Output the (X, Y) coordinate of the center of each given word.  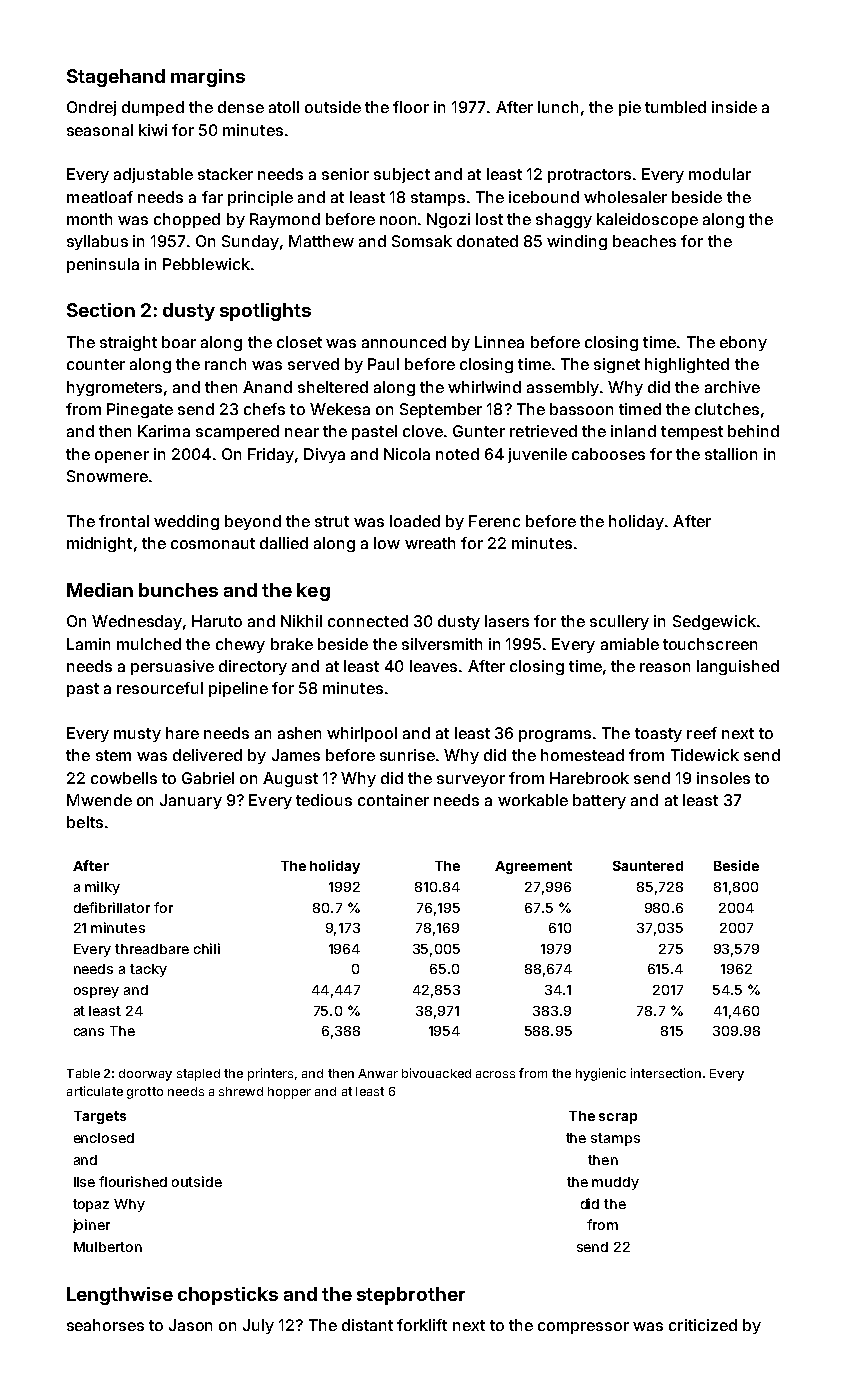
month (89, 219)
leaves (433, 666)
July (258, 1326)
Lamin (88, 644)
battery (599, 801)
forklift (422, 1325)
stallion (731, 454)
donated (487, 241)
